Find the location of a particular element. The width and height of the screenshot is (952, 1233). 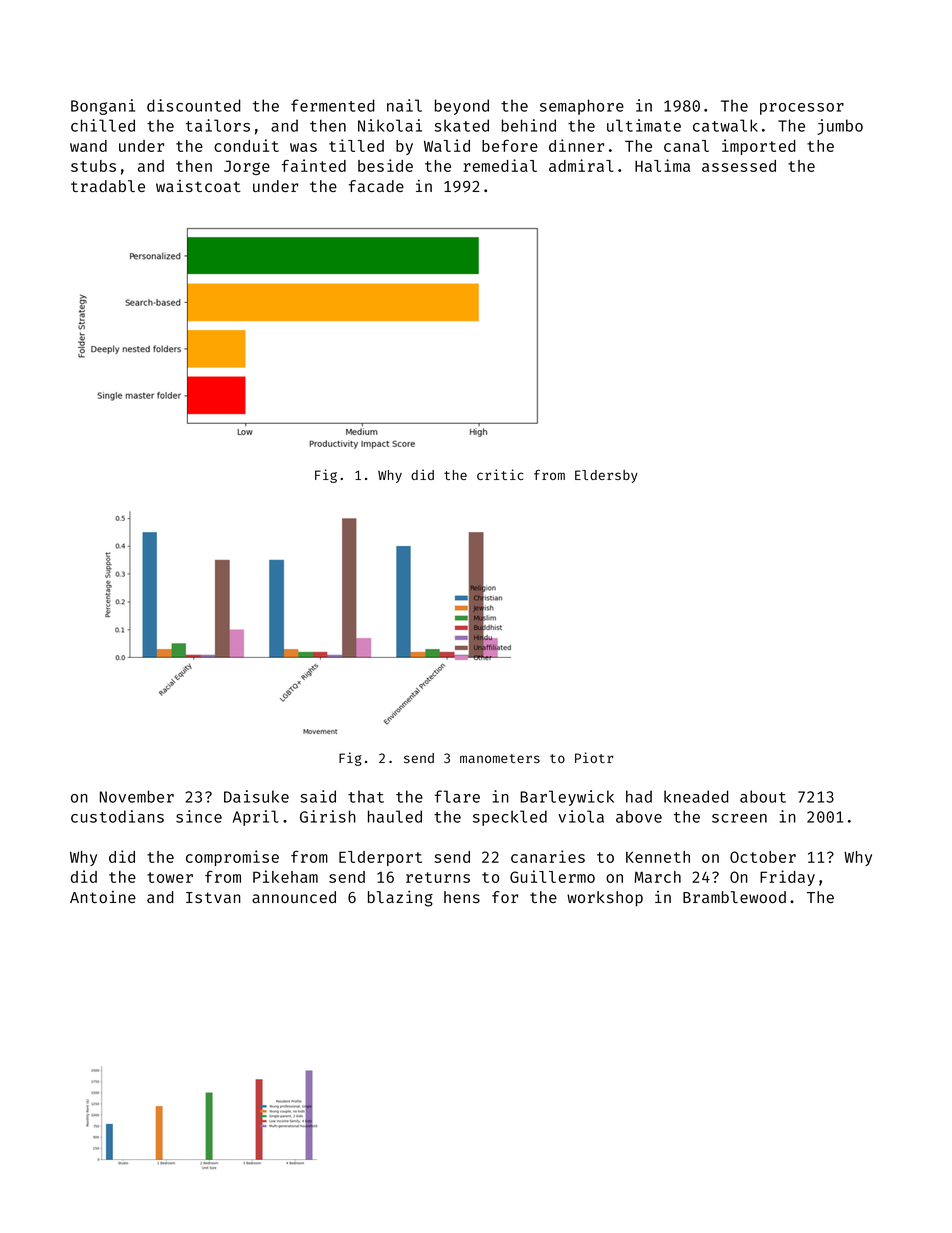

waistcoat is located at coordinates (198, 185).
